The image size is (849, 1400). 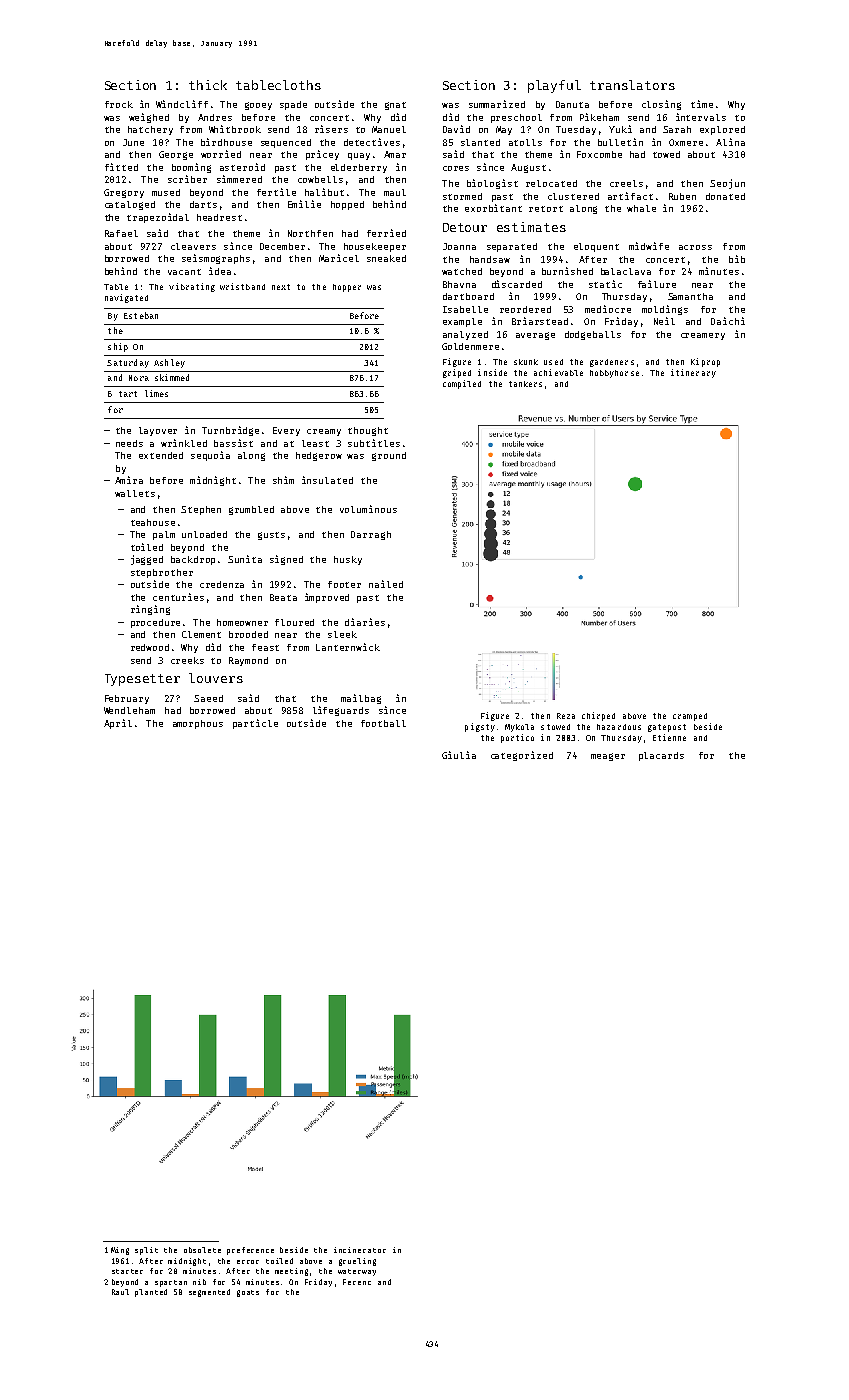 What do you see at coordinates (395, 106) in the screenshot?
I see `gnat` at bounding box center [395, 106].
